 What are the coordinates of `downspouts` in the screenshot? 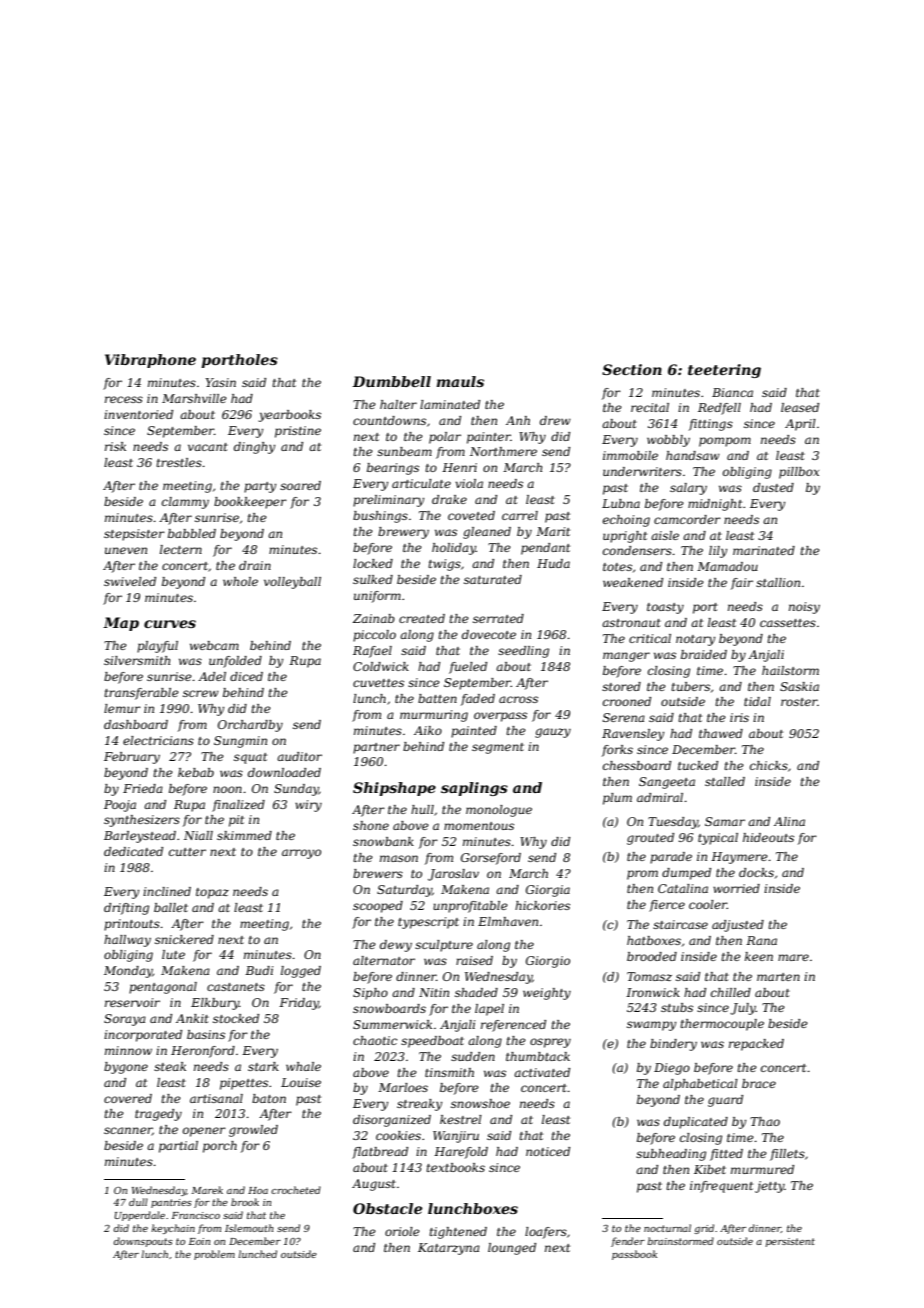 It's located at (143, 1242).
